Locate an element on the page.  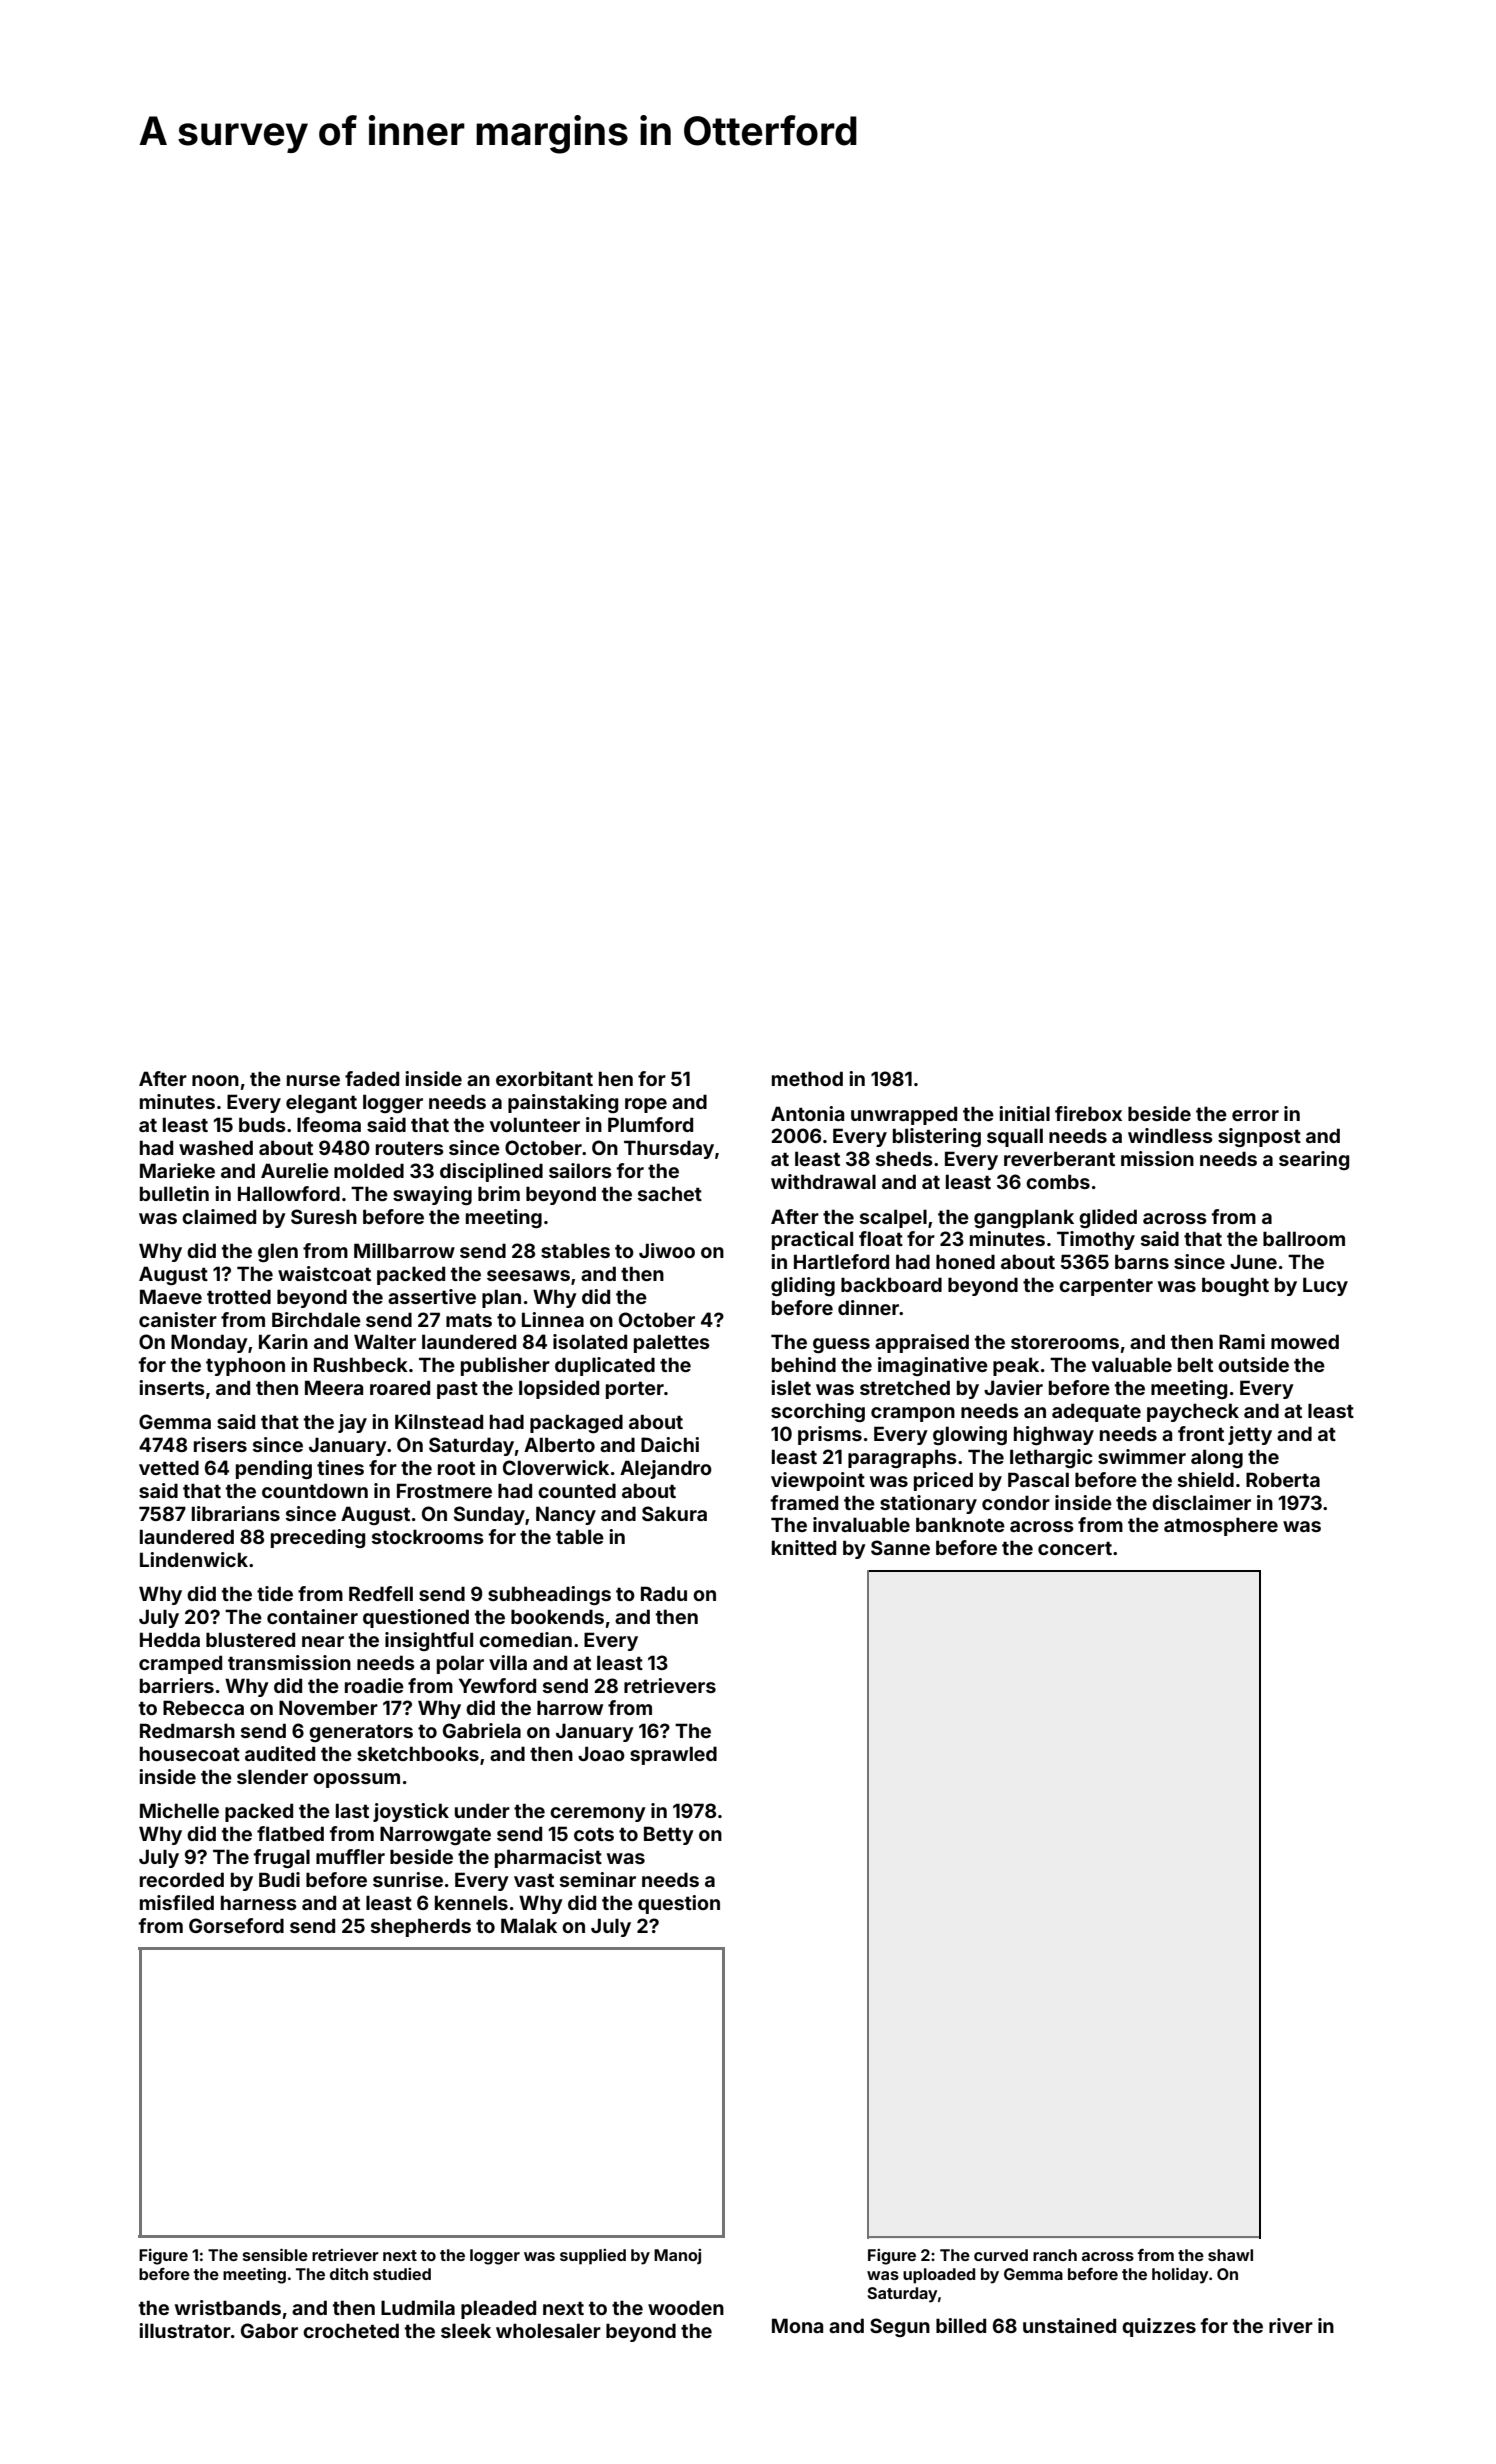
Sanne is located at coordinates (900, 1547).
